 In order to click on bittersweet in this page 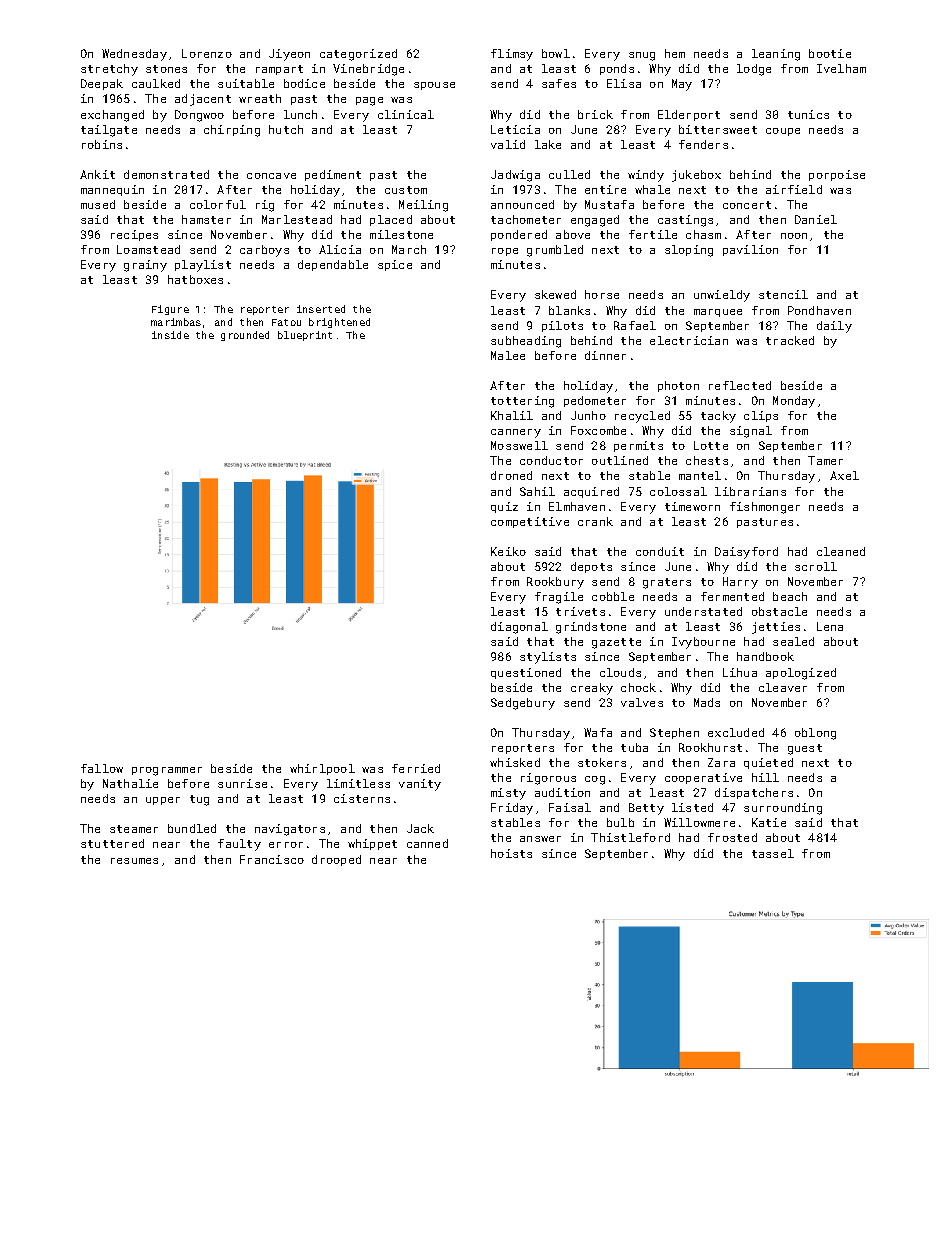, I will do `click(718, 129)`.
